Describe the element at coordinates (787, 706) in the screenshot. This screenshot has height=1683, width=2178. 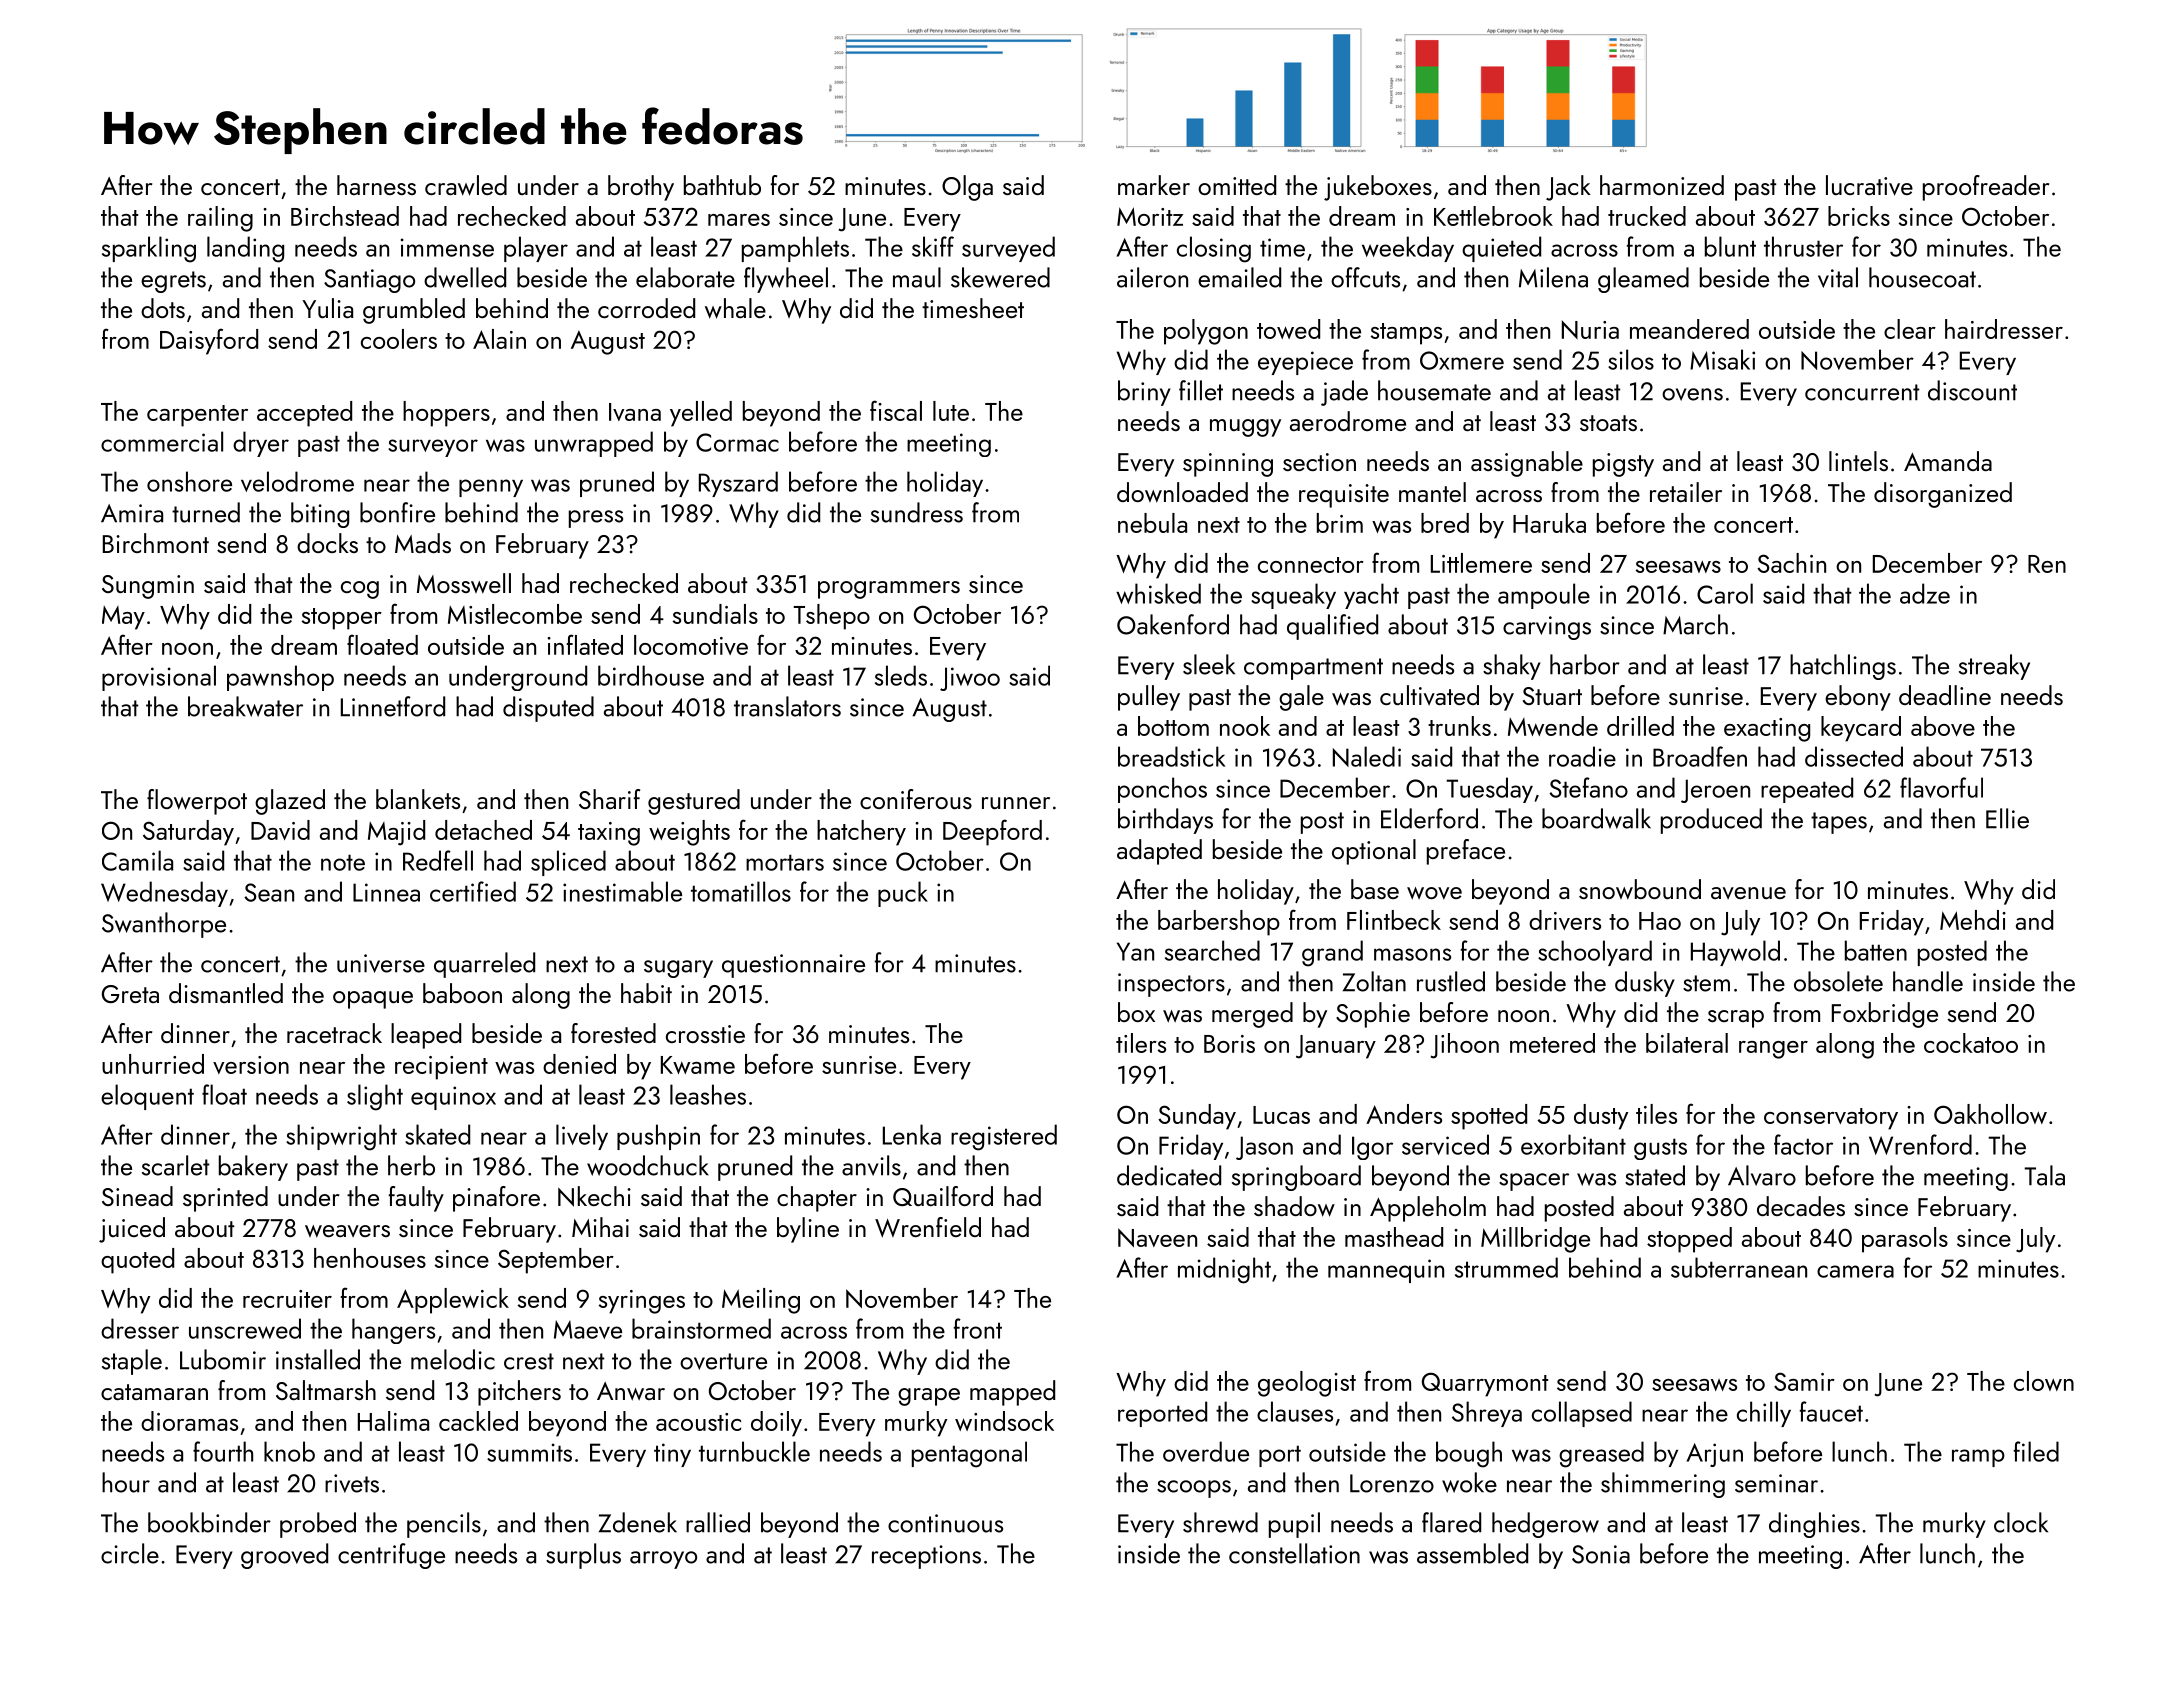
I see `translators` at that location.
